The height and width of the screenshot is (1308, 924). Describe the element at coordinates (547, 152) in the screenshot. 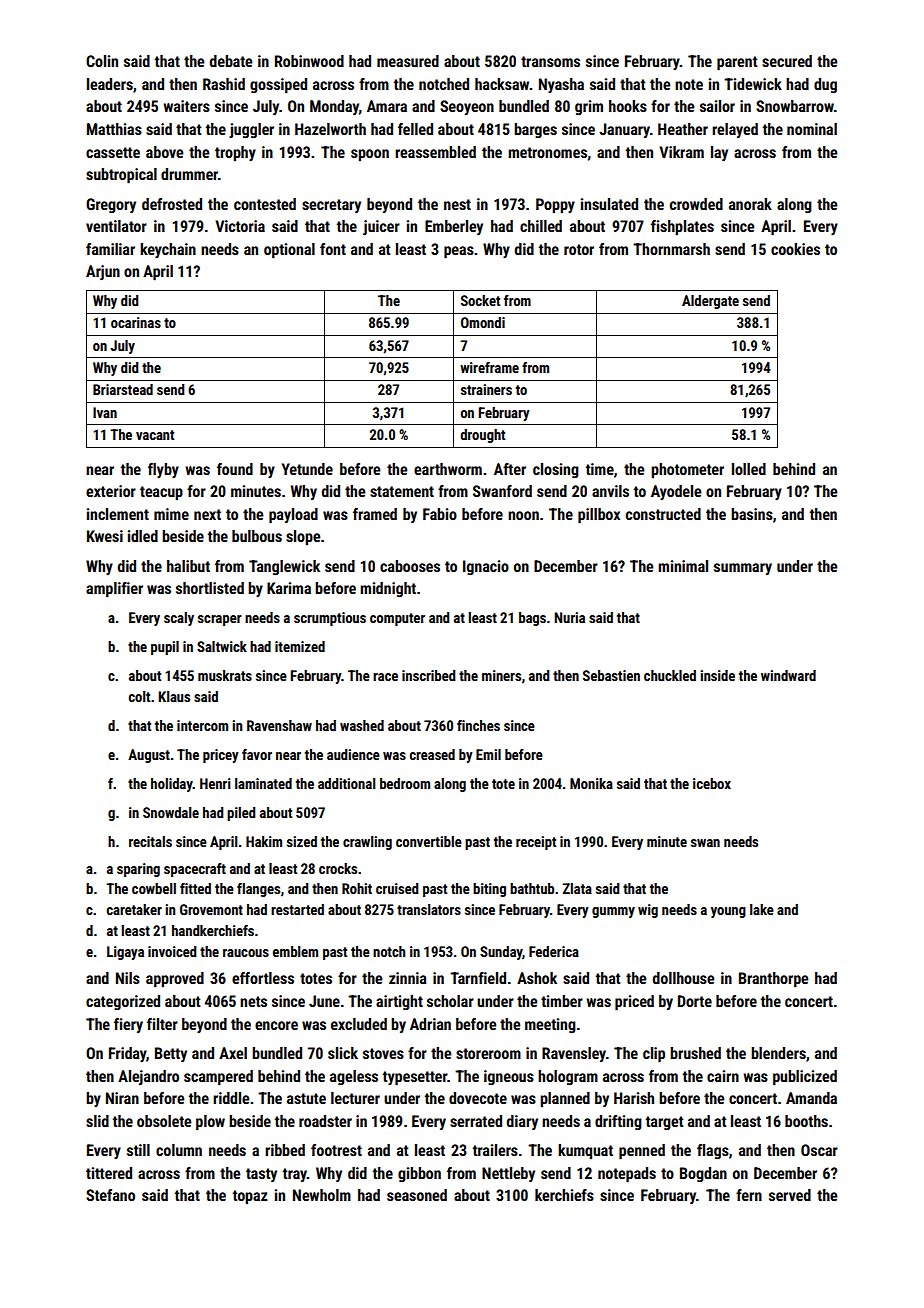

I see `metronomes` at that location.
